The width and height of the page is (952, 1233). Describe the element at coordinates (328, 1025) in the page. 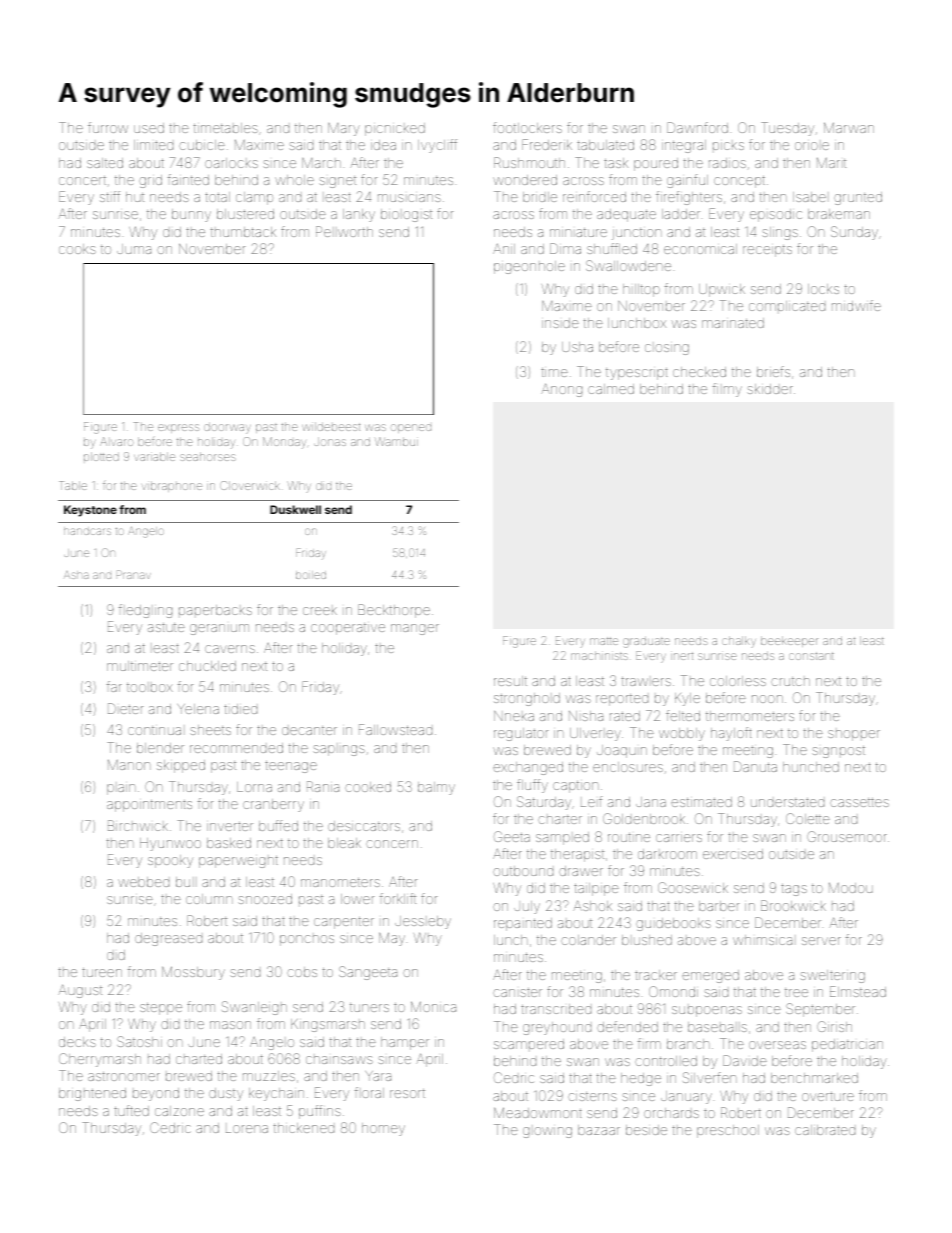

I see `Kingsmarsh` at that location.
